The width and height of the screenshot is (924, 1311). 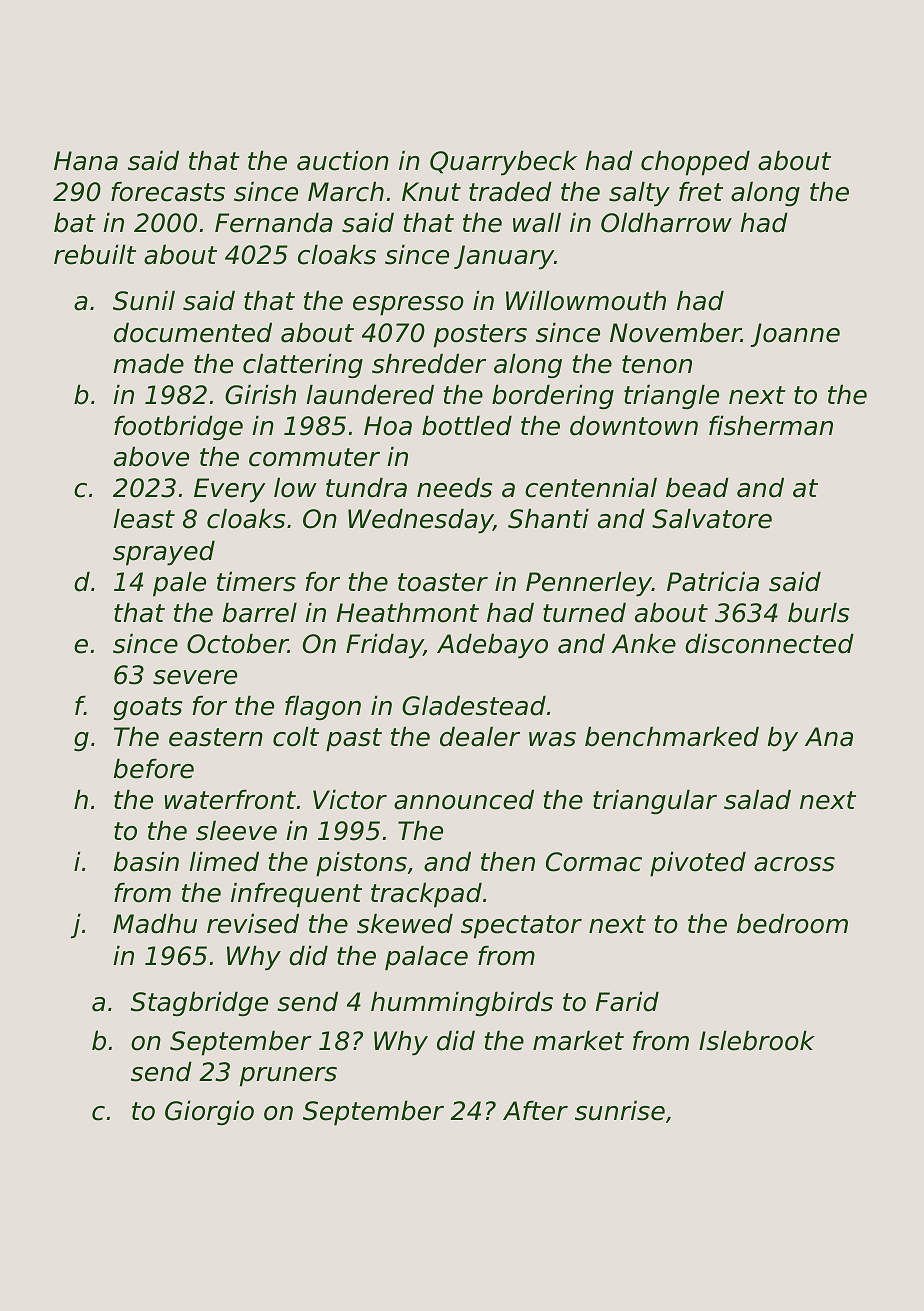 I want to click on Giorgio, so click(x=209, y=1113).
